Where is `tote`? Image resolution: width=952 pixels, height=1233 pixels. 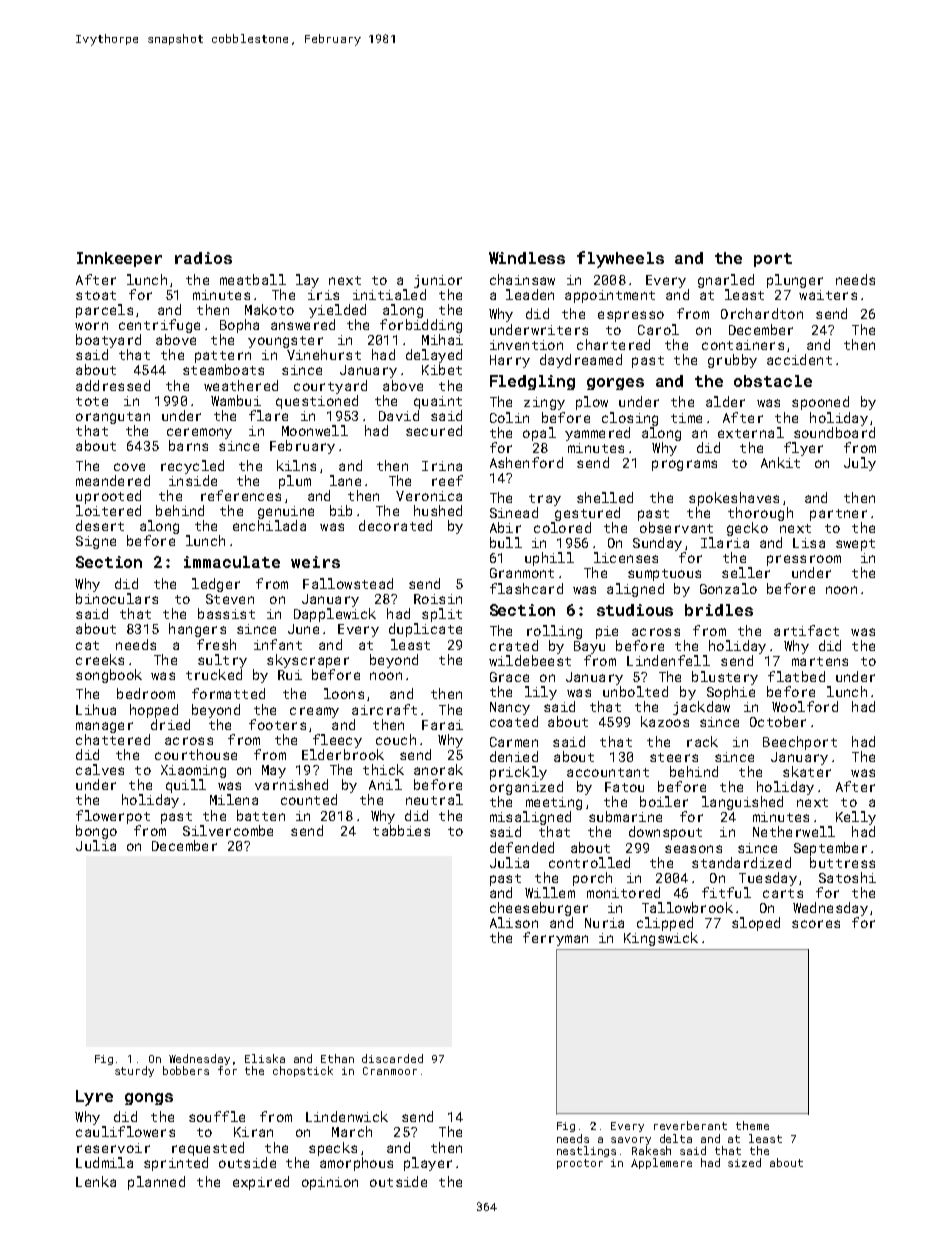 tote is located at coordinates (92, 401).
